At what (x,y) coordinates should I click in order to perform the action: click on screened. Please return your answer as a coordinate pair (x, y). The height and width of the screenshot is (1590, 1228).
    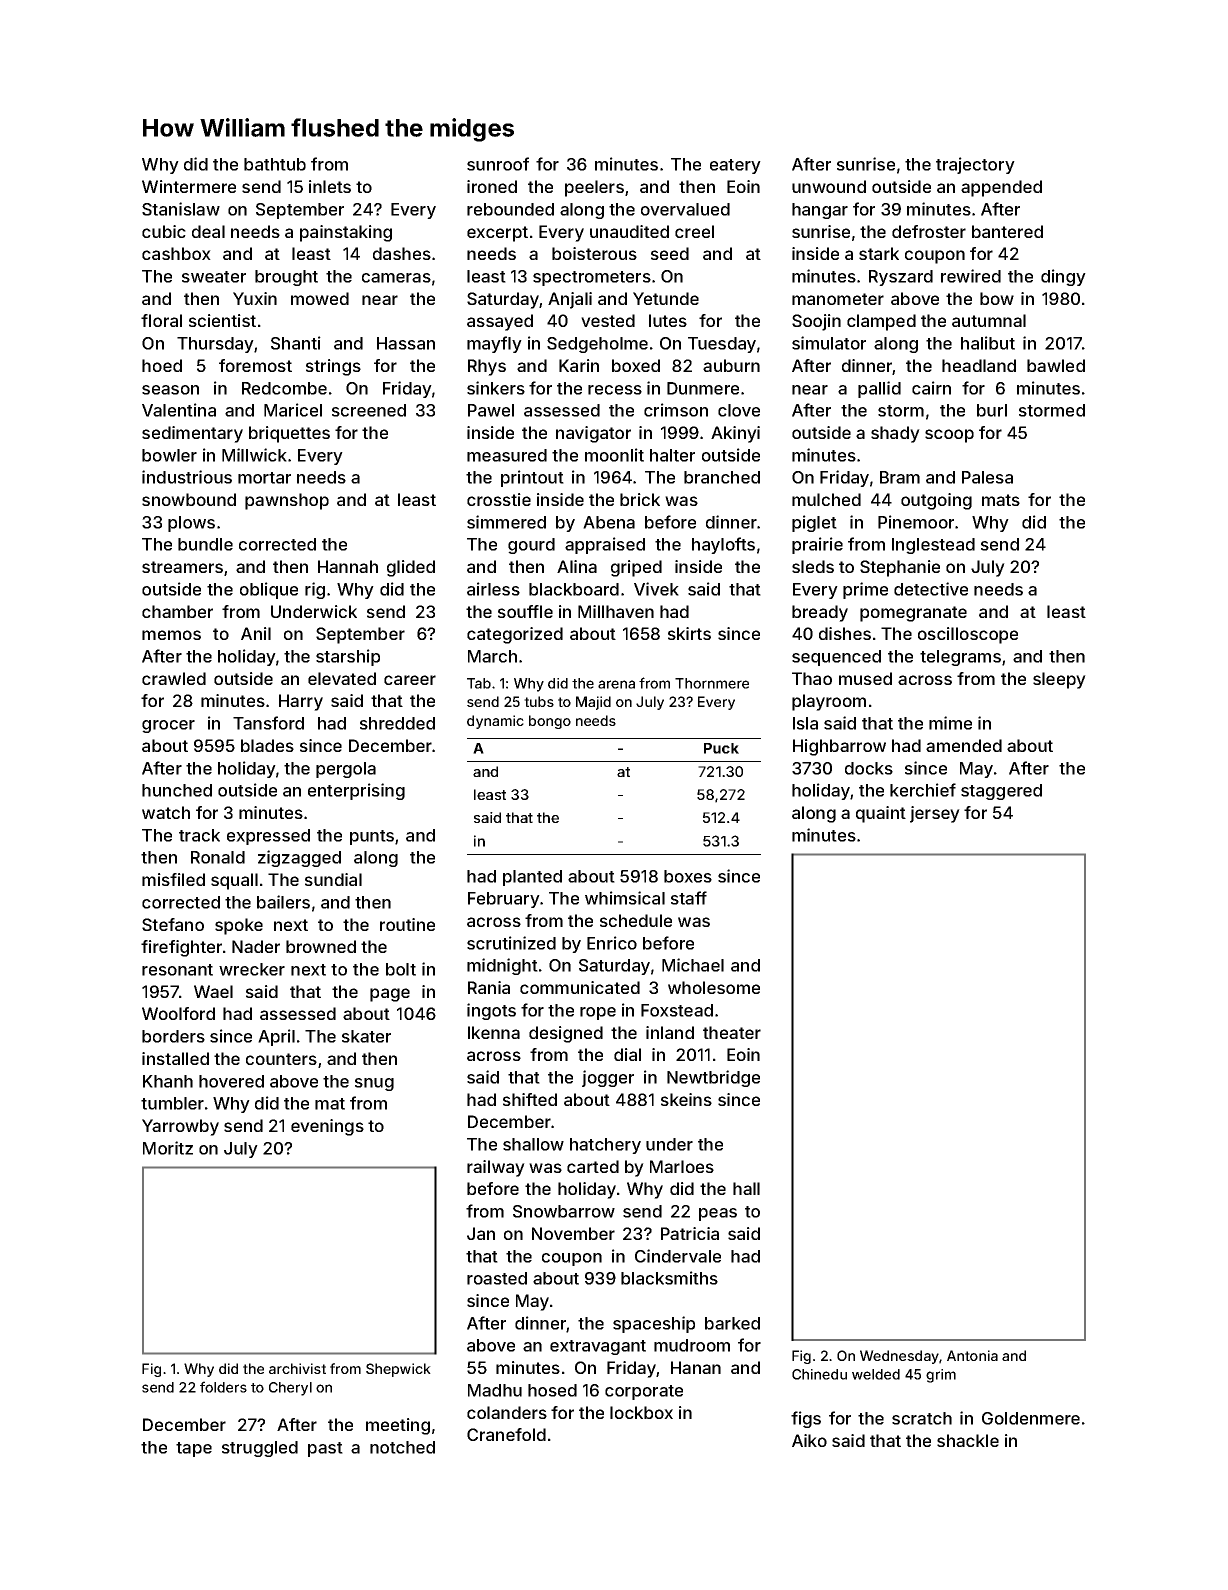
    Looking at the image, I should click on (369, 410).
